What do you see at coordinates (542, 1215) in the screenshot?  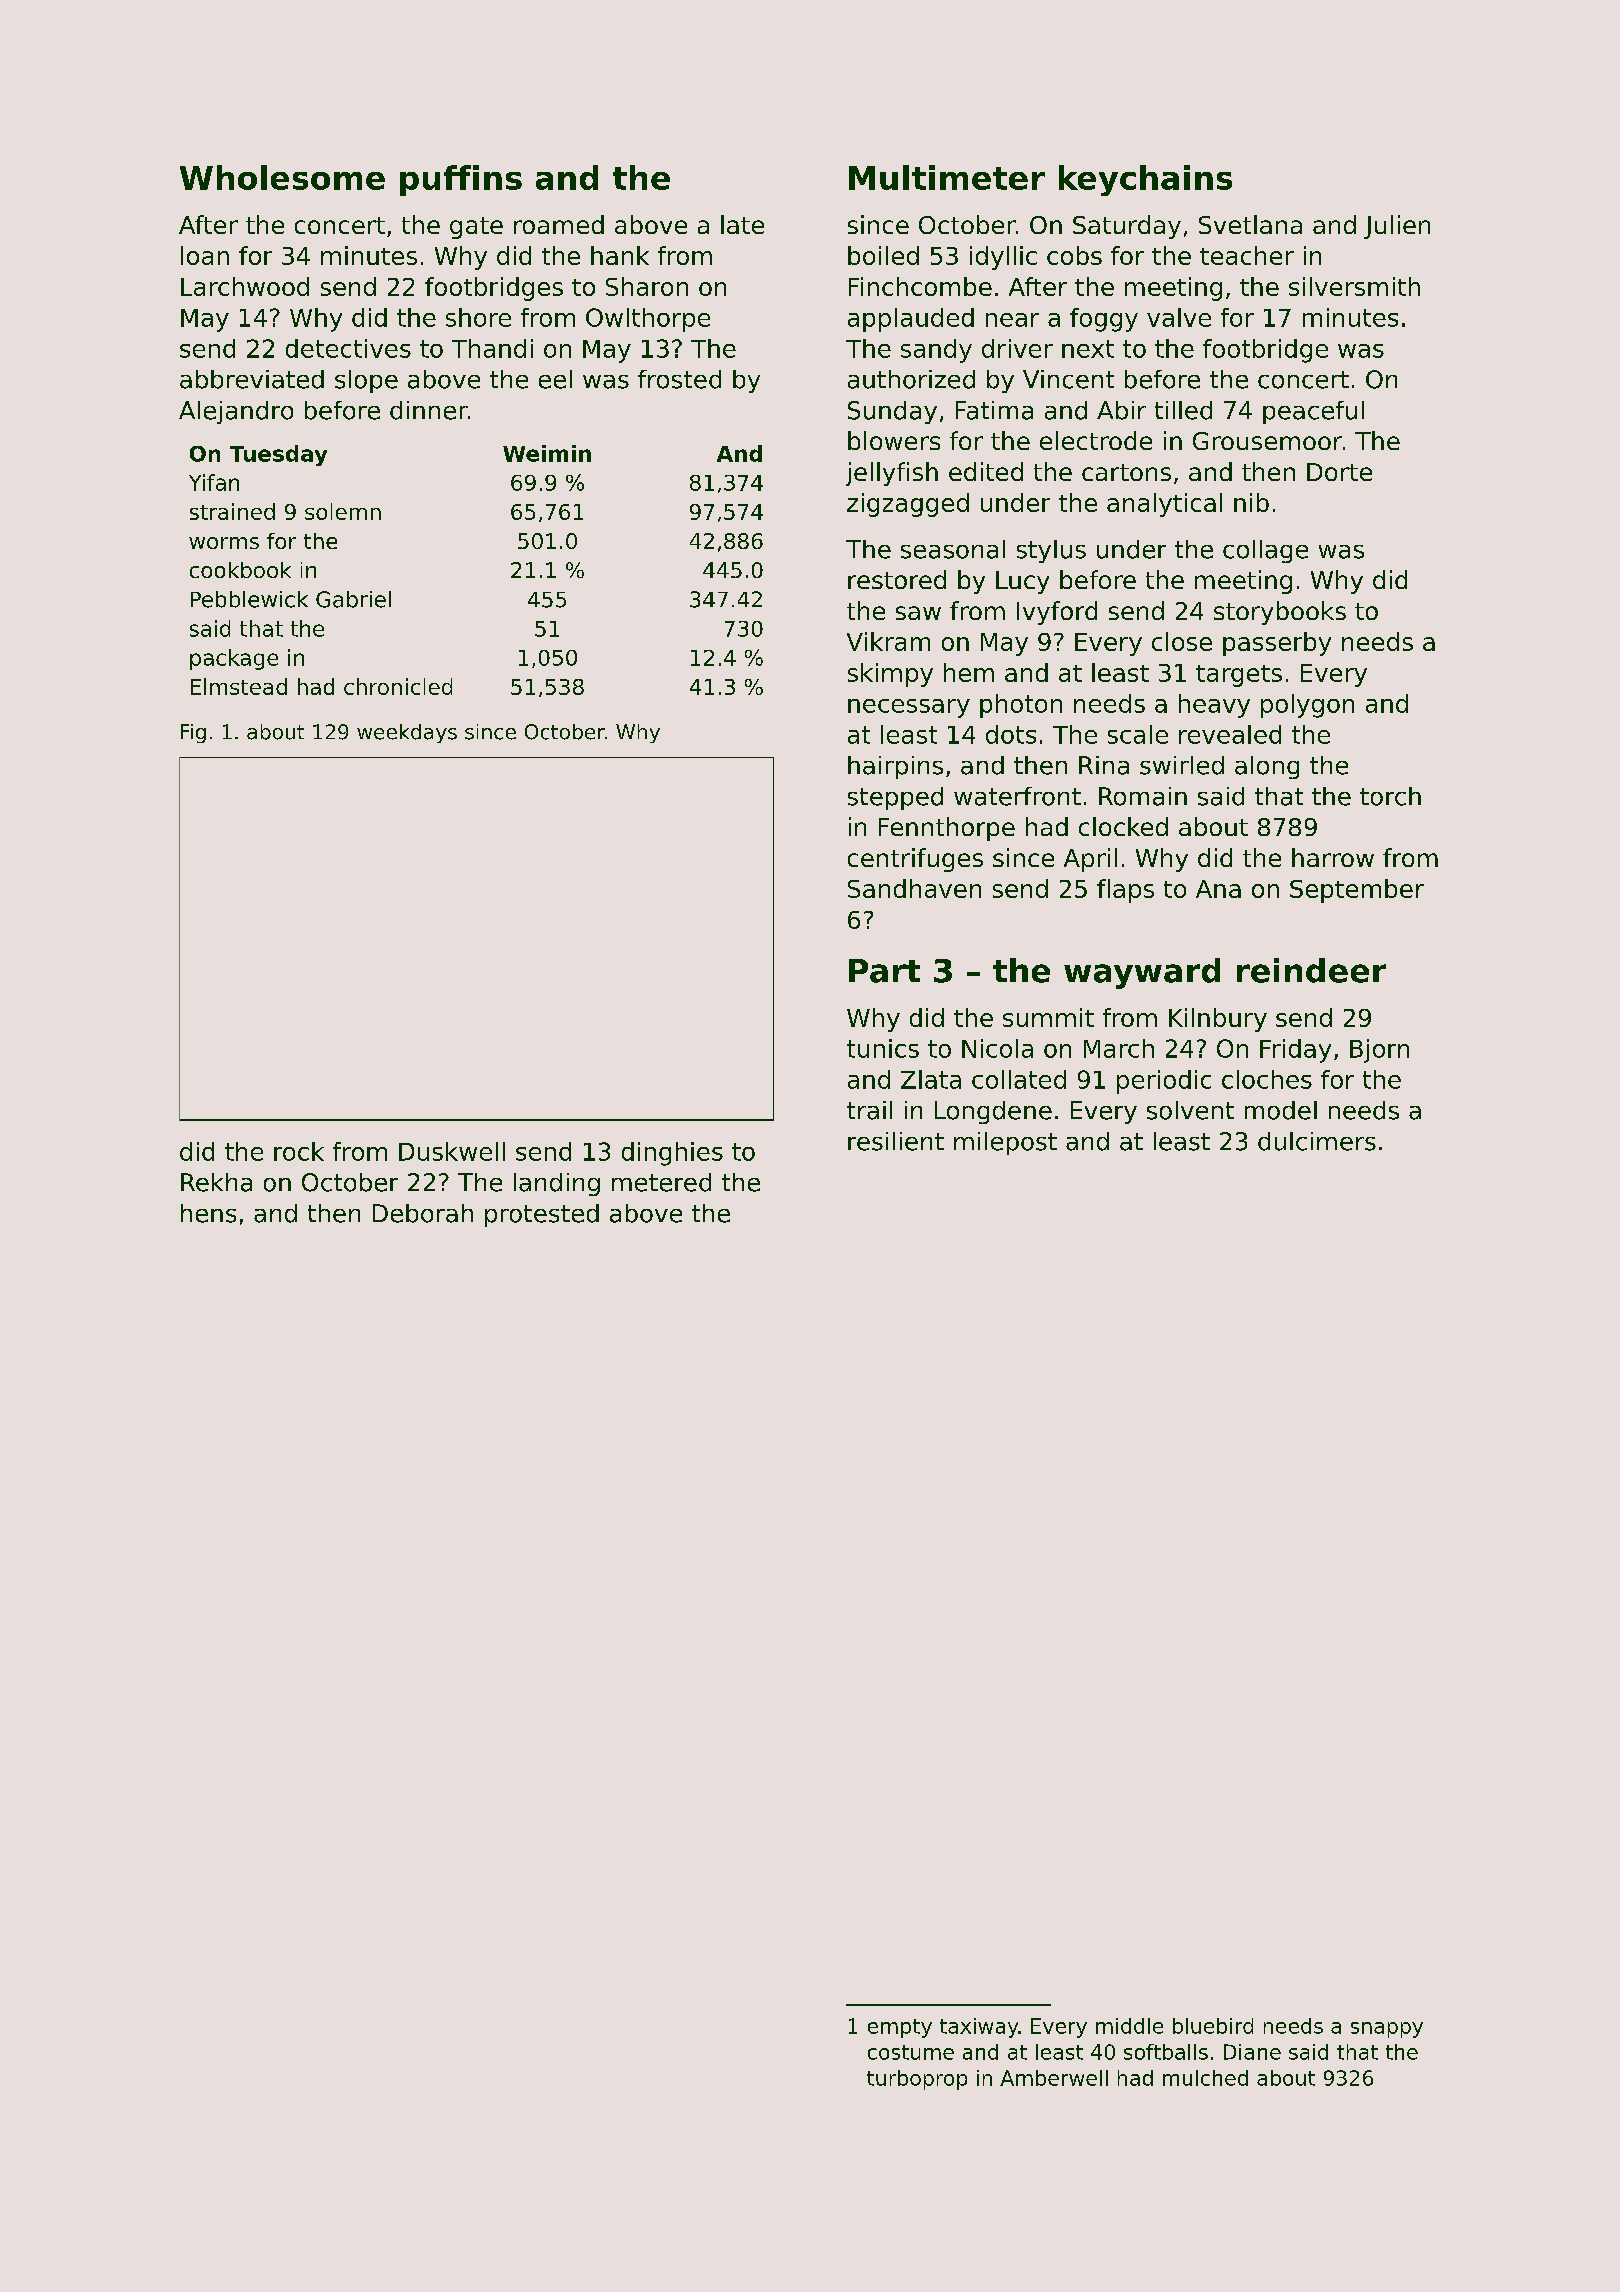 I see `protested` at bounding box center [542, 1215].
